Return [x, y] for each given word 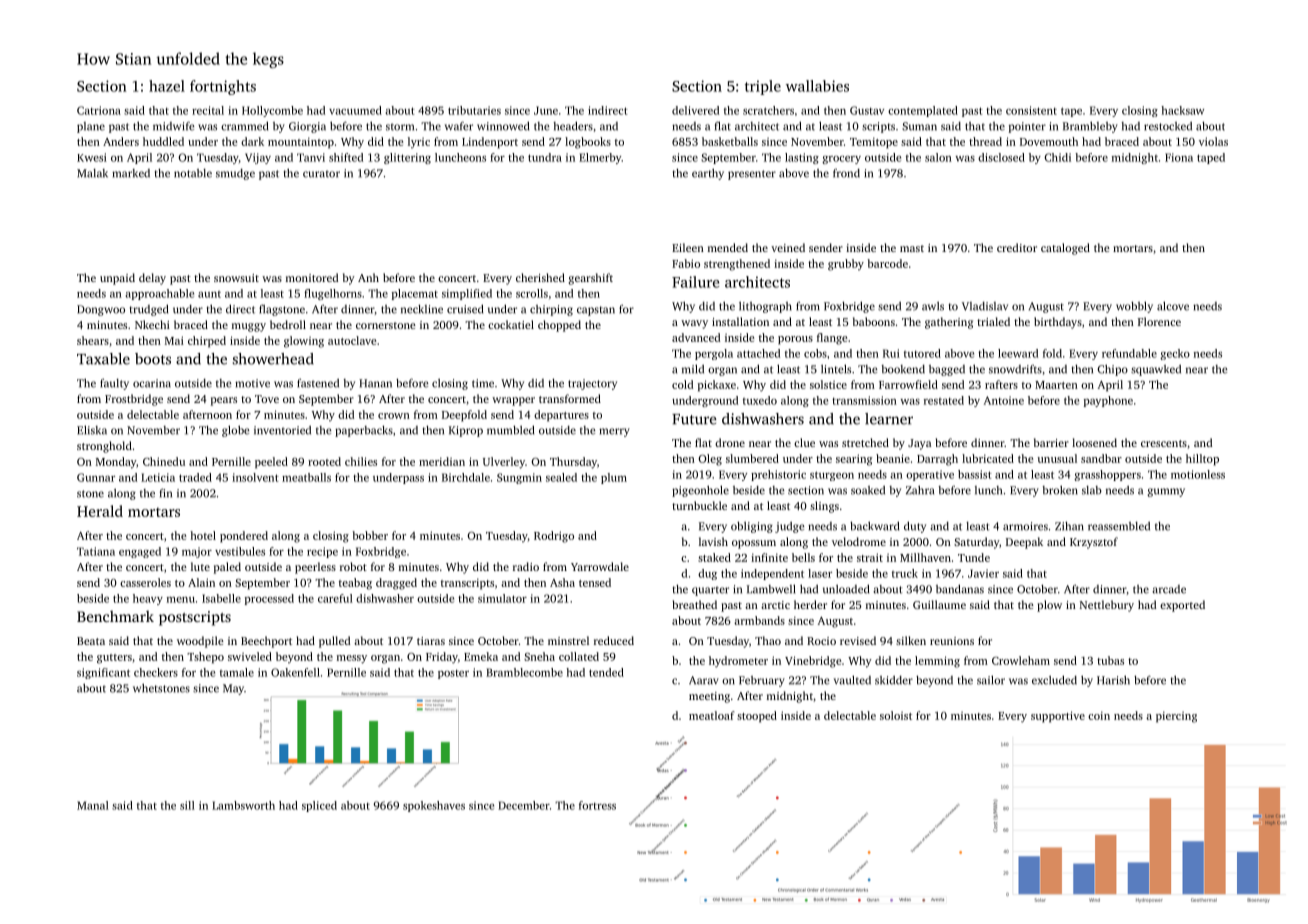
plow [1049, 606]
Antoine [1004, 400]
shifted [346, 157]
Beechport [266, 642]
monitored [312, 277]
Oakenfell [295, 672]
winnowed [503, 126]
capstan [596, 311]
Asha [562, 582]
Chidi [1057, 157]
